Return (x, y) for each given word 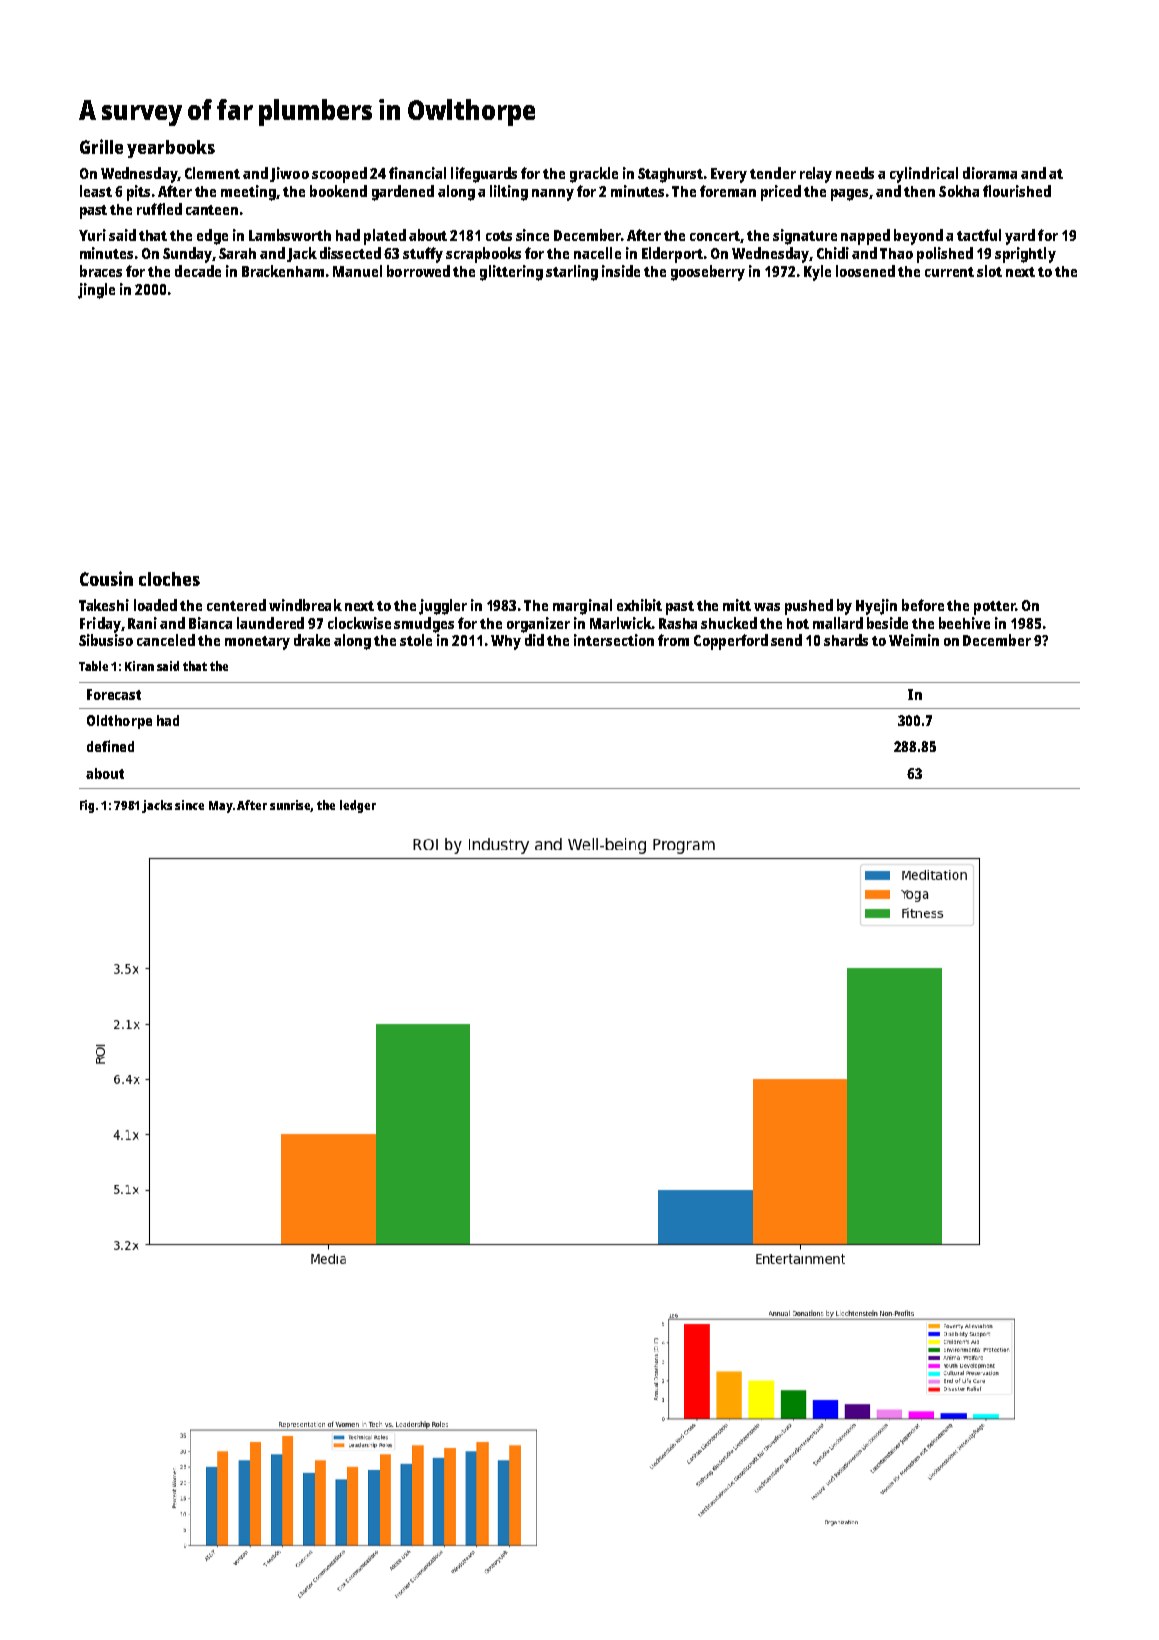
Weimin (914, 640)
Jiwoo (289, 174)
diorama (990, 173)
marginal (582, 607)
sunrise (290, 806)
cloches (169, 579)
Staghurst (670, 175)
